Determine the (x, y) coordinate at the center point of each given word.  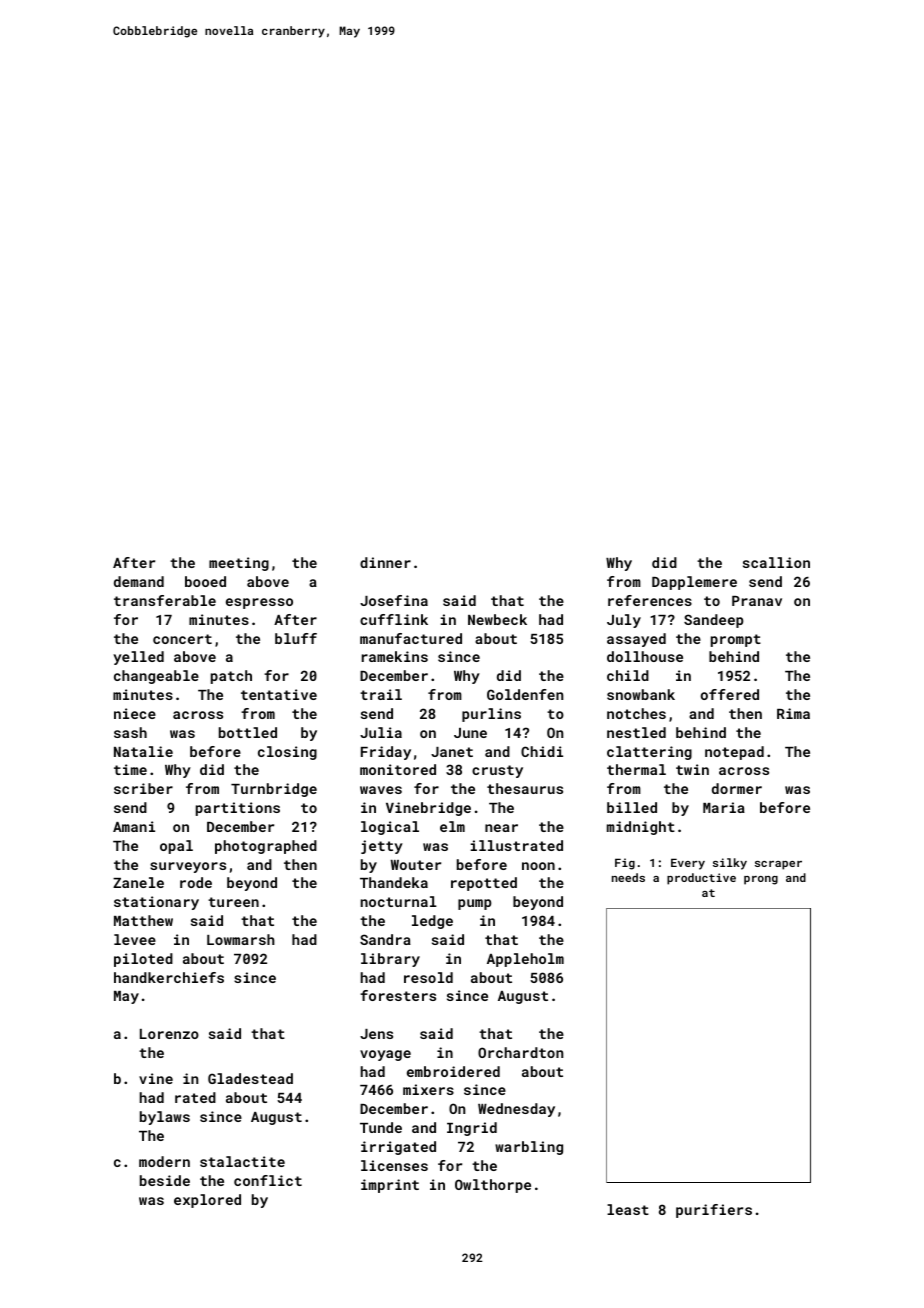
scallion (776, 562)
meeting (239, 564)
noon (538, 866)
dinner (385, 562)
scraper (778, 865)
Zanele (138, 882)
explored (207, 1201)
